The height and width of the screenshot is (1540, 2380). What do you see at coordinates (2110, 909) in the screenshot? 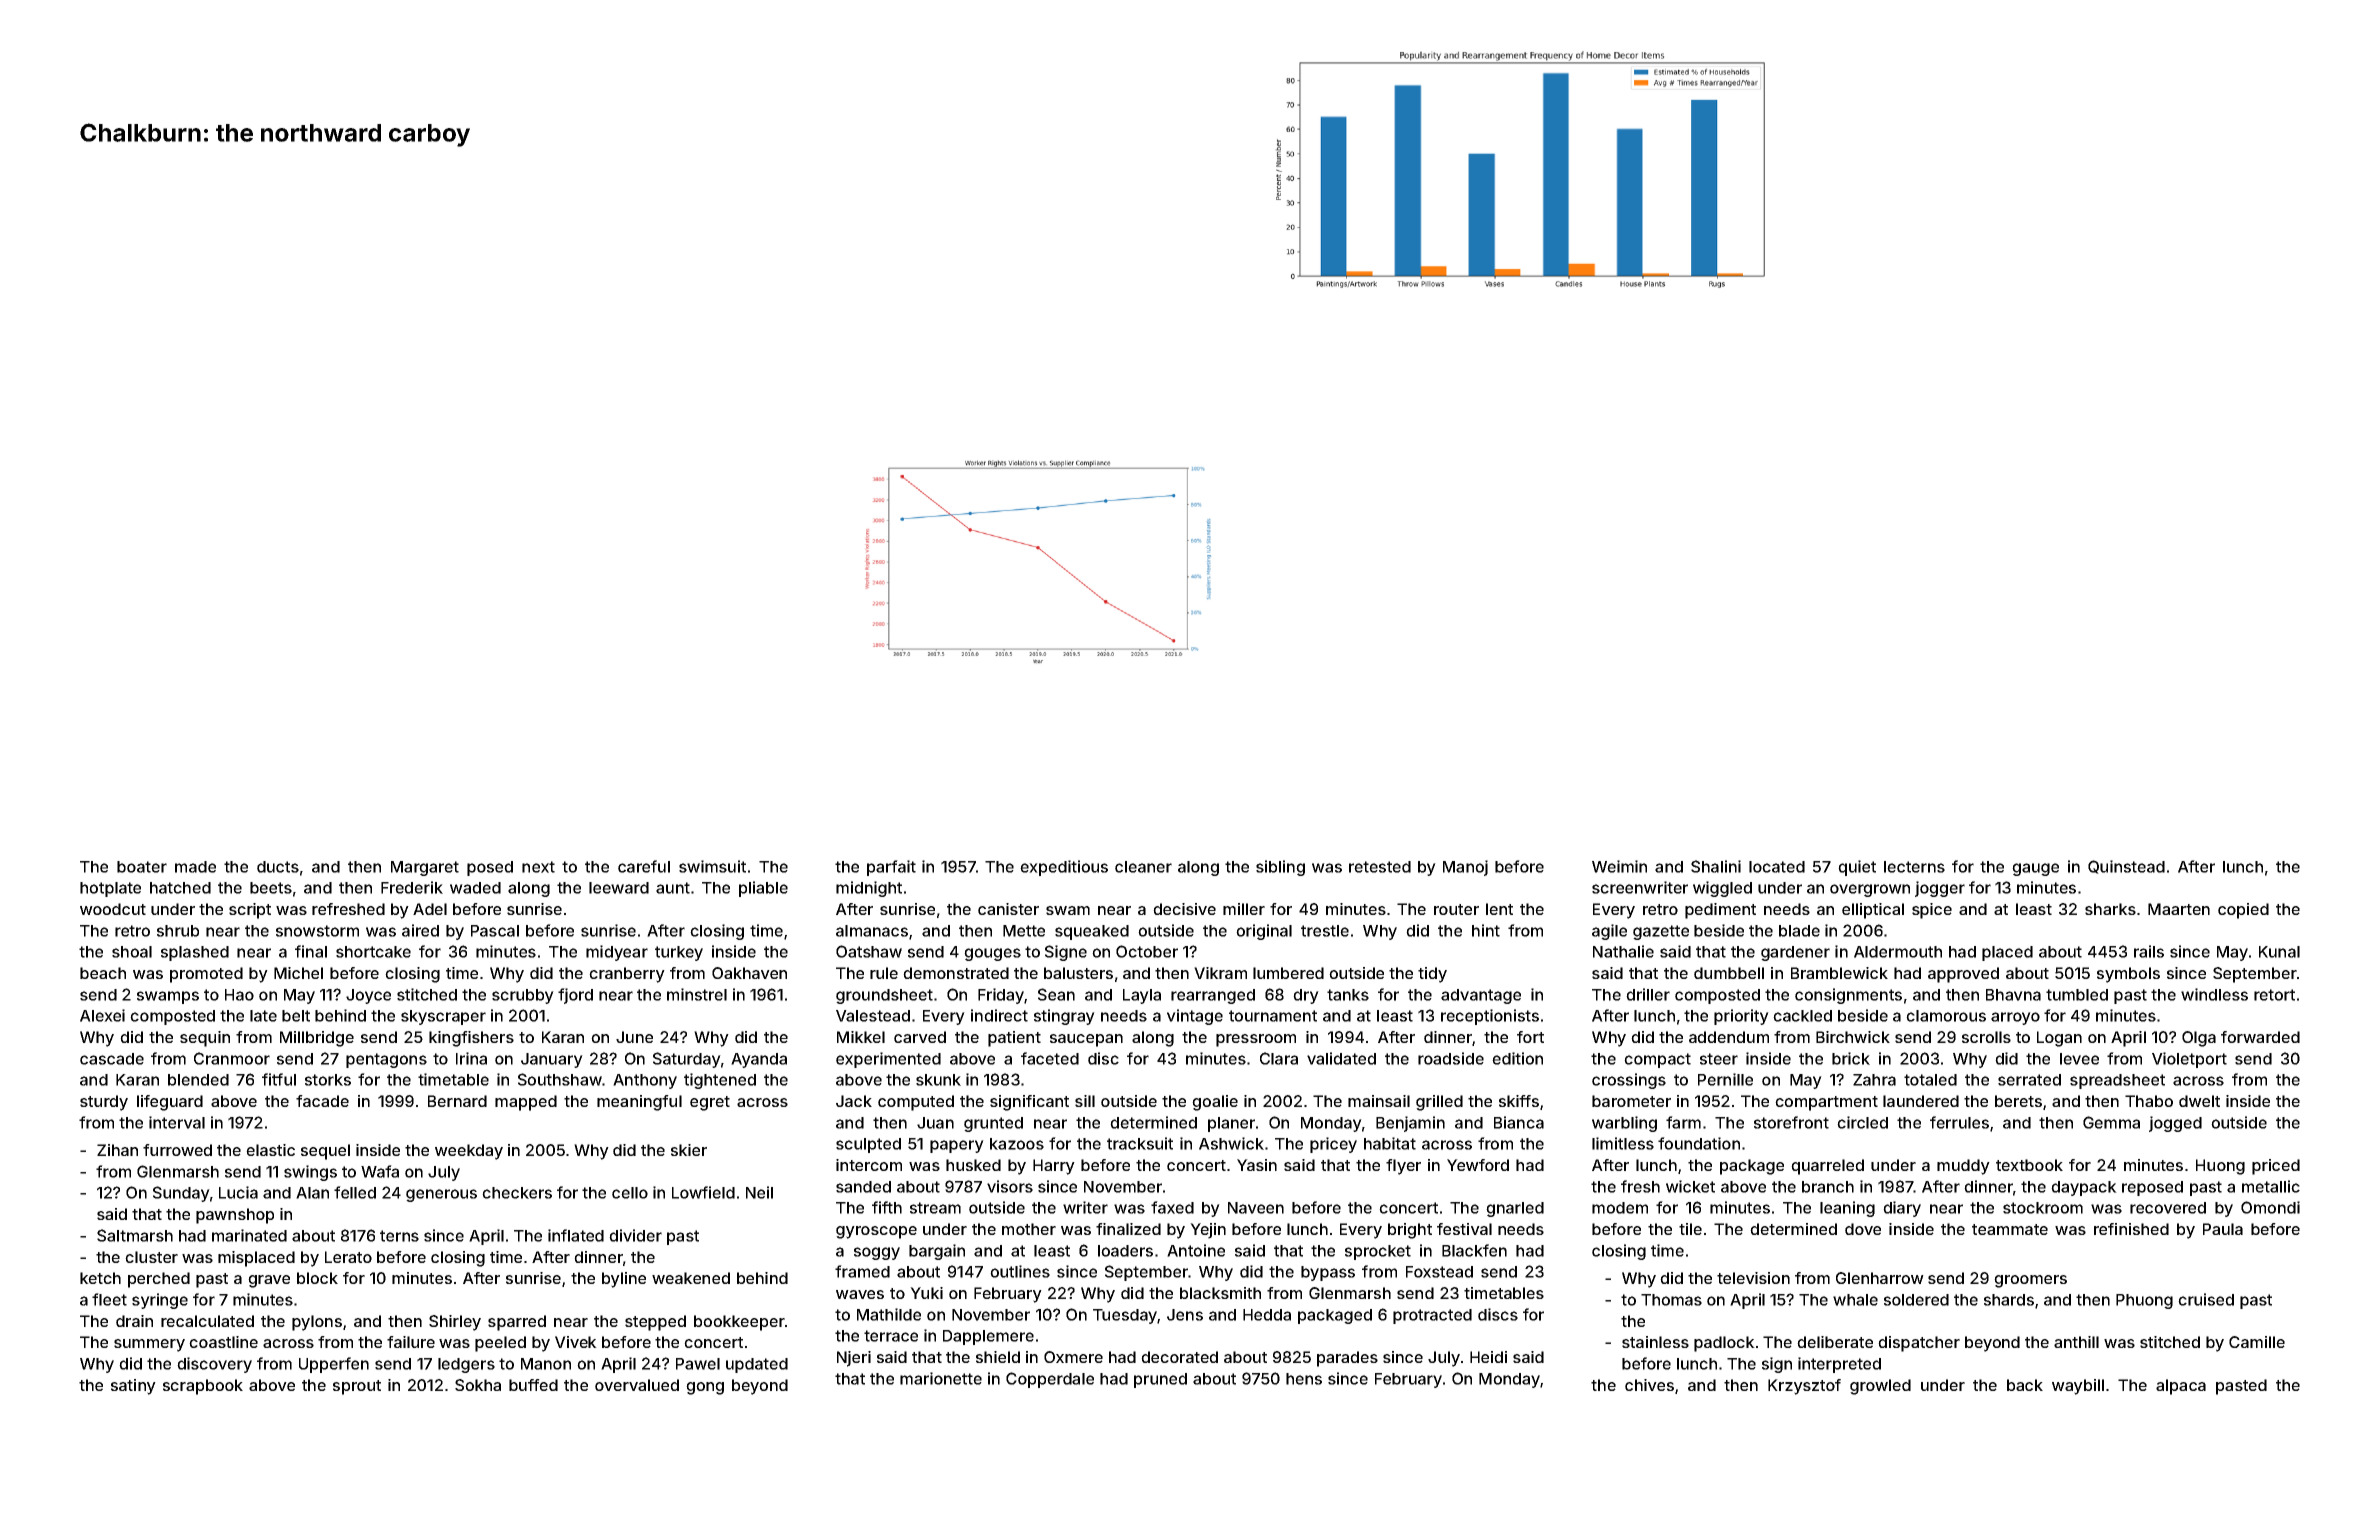
I see `sharks` at bounding box center [2110, 909].
